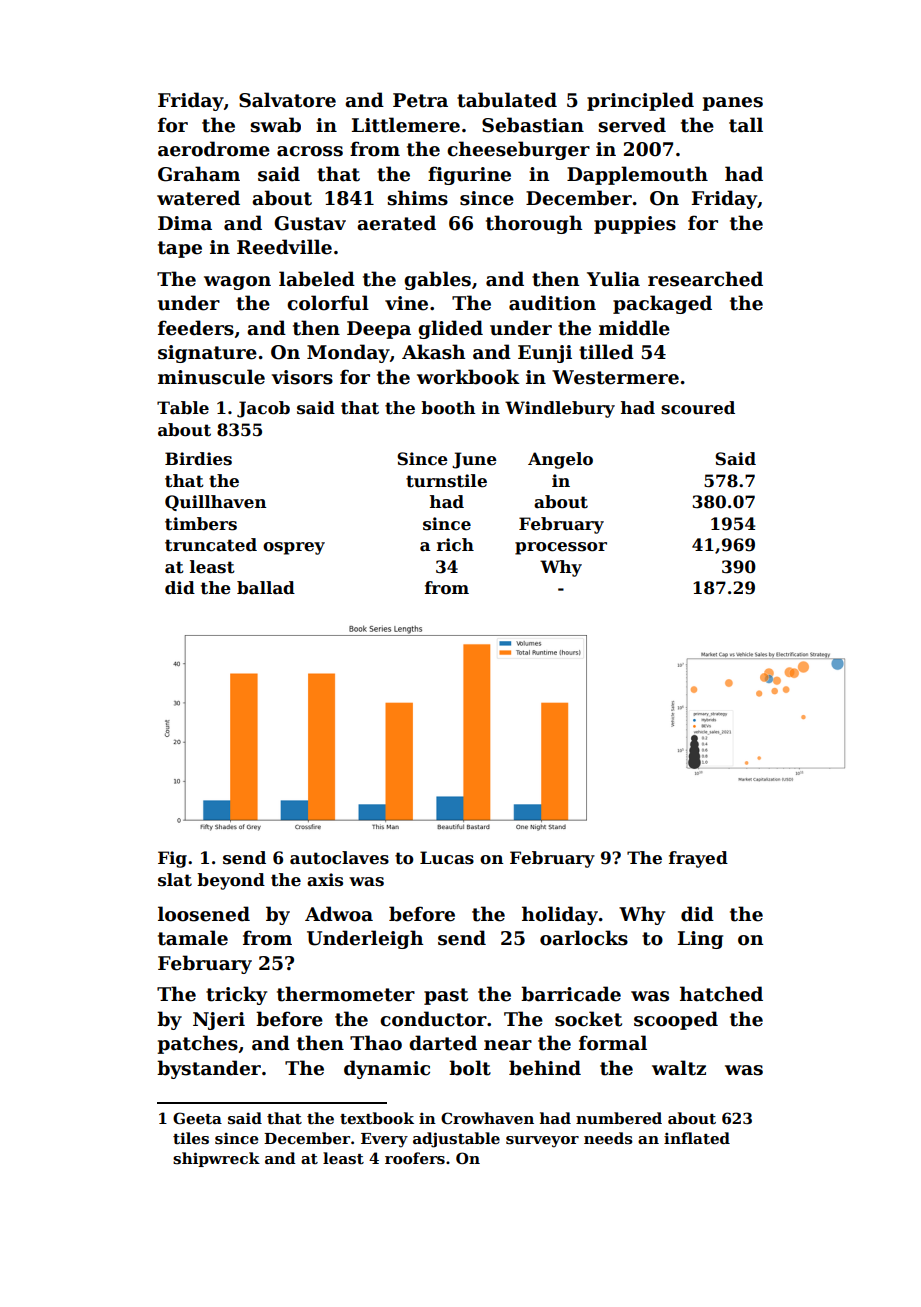 The height and width of the screenshot is (1307, 921). What do you see at coordinates (302, 377) in the screenshot?
I see `visors` at bounding box center [302, 377].
